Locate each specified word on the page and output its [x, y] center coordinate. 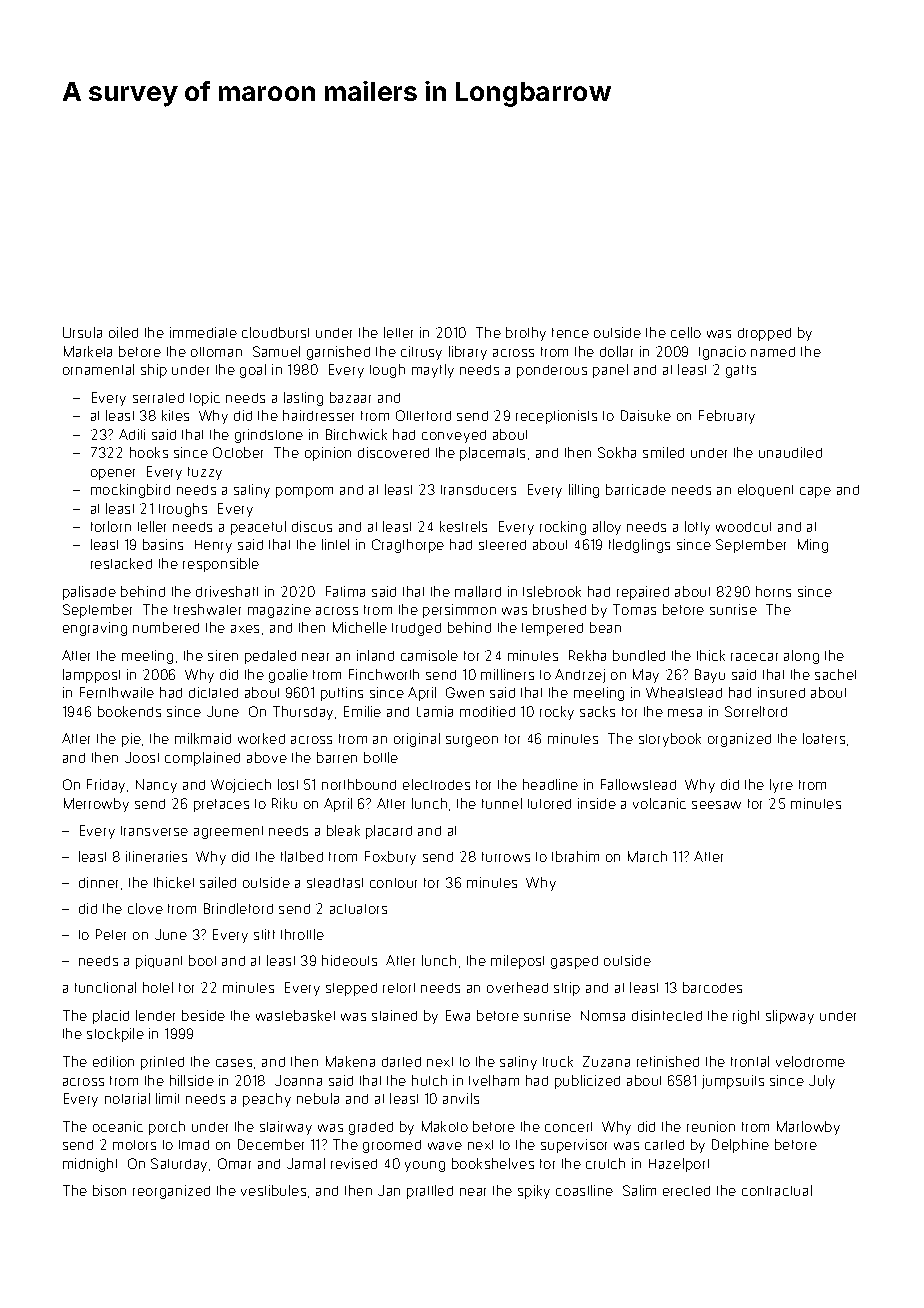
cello [686, 332]
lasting [303, 399]
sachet [835, 674]
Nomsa [603, 1015]
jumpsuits [733, 1082]
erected [686, 1191]
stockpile [115, 1035]
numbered [166, 627]
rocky [557, 713]
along [801, 657]
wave [445, 1146]
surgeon [472, 741]
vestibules [273, 1190]
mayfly [433, 371]
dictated [213, 692]
